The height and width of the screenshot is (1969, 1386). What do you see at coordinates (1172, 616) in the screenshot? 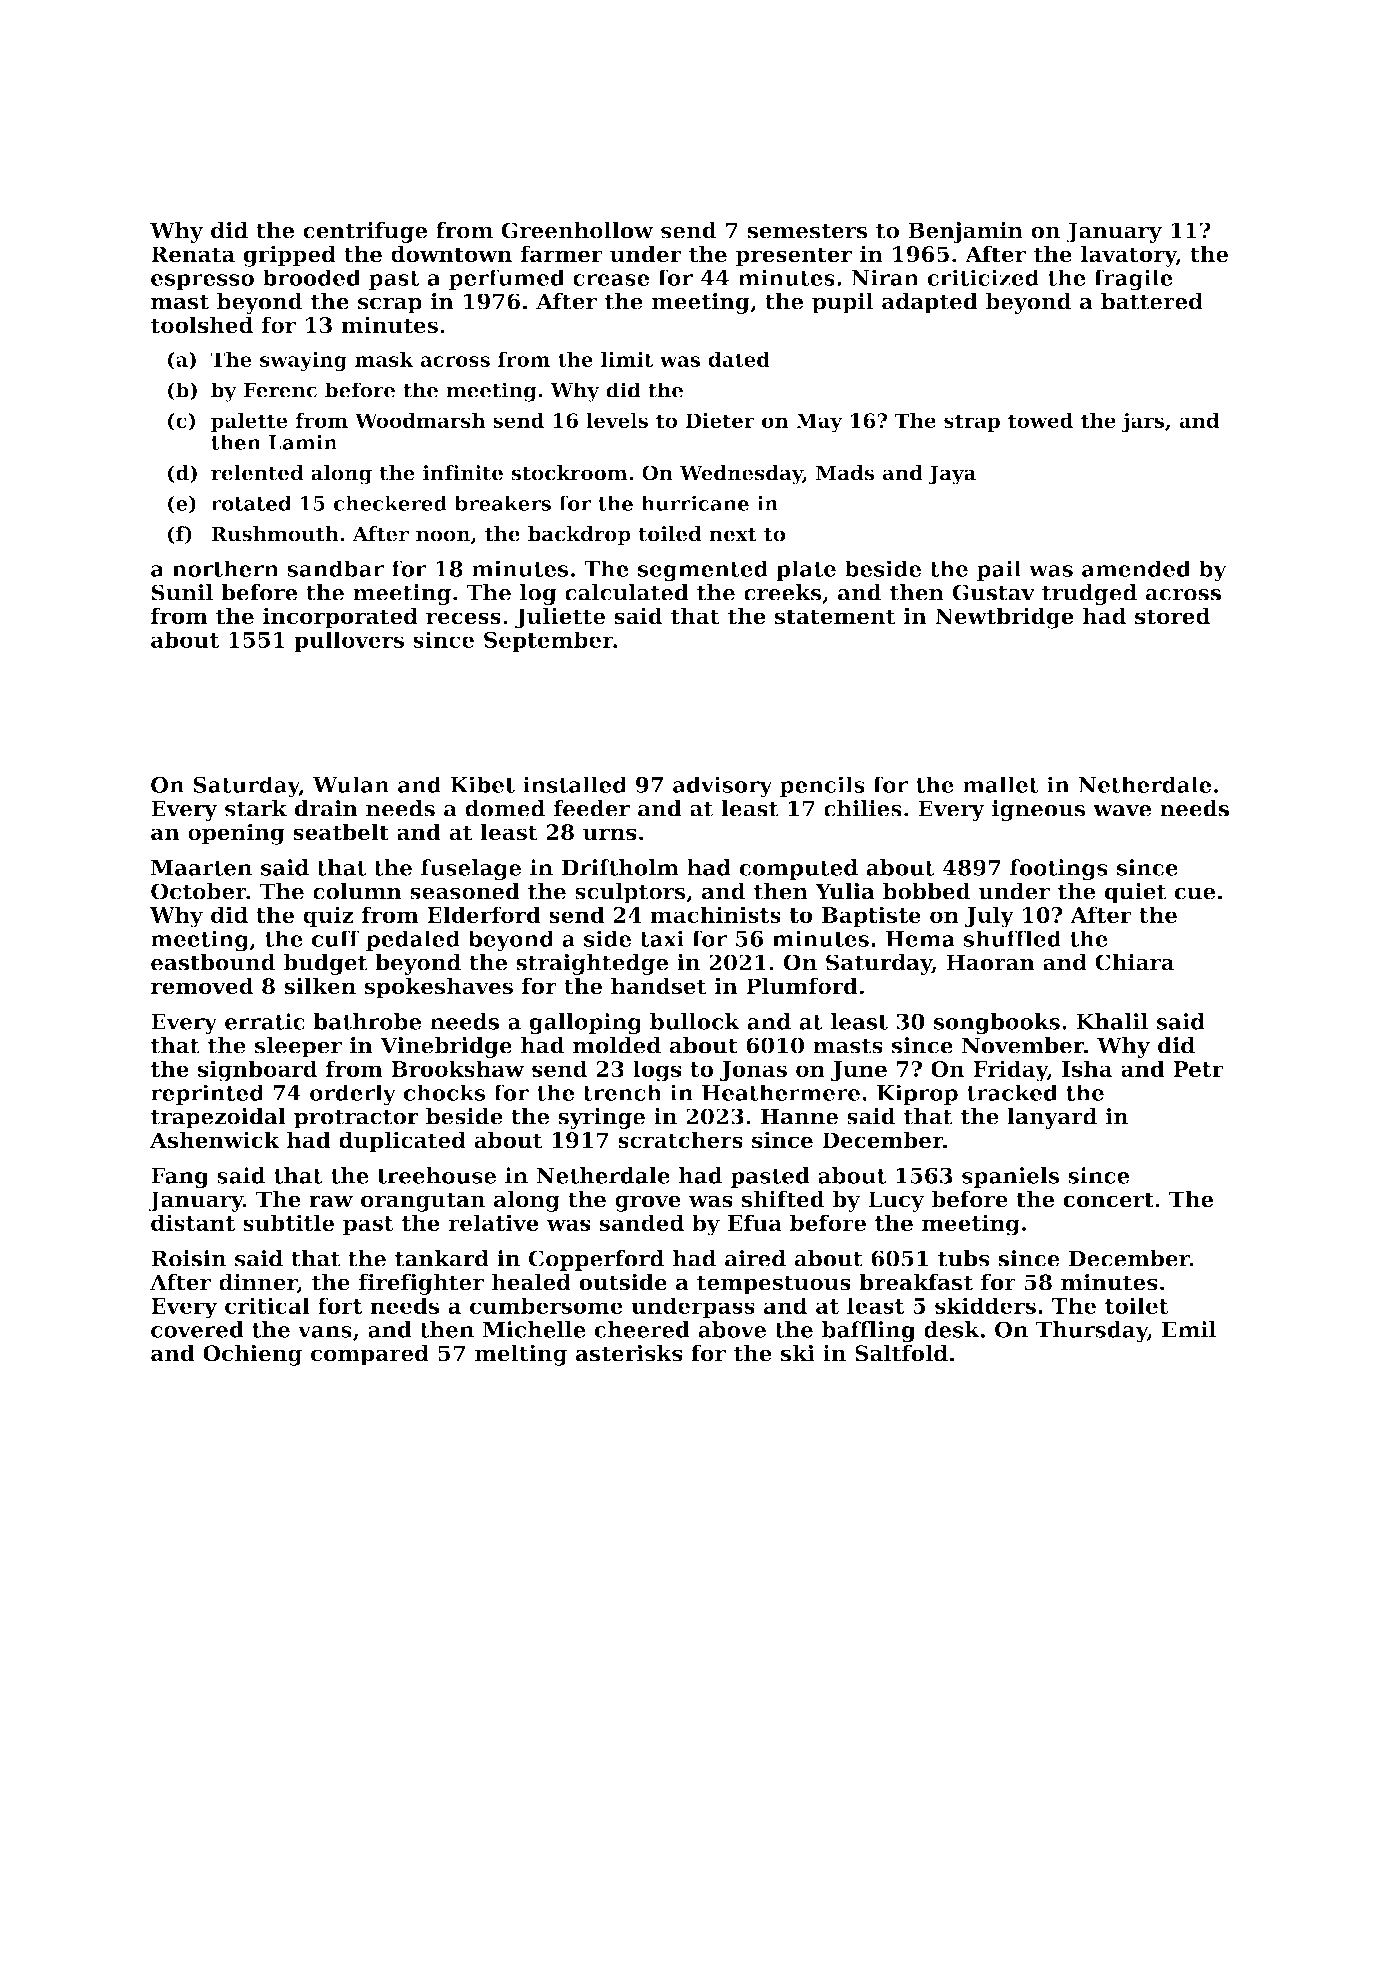
I see `stored` at bounding box center [1172, 616].
